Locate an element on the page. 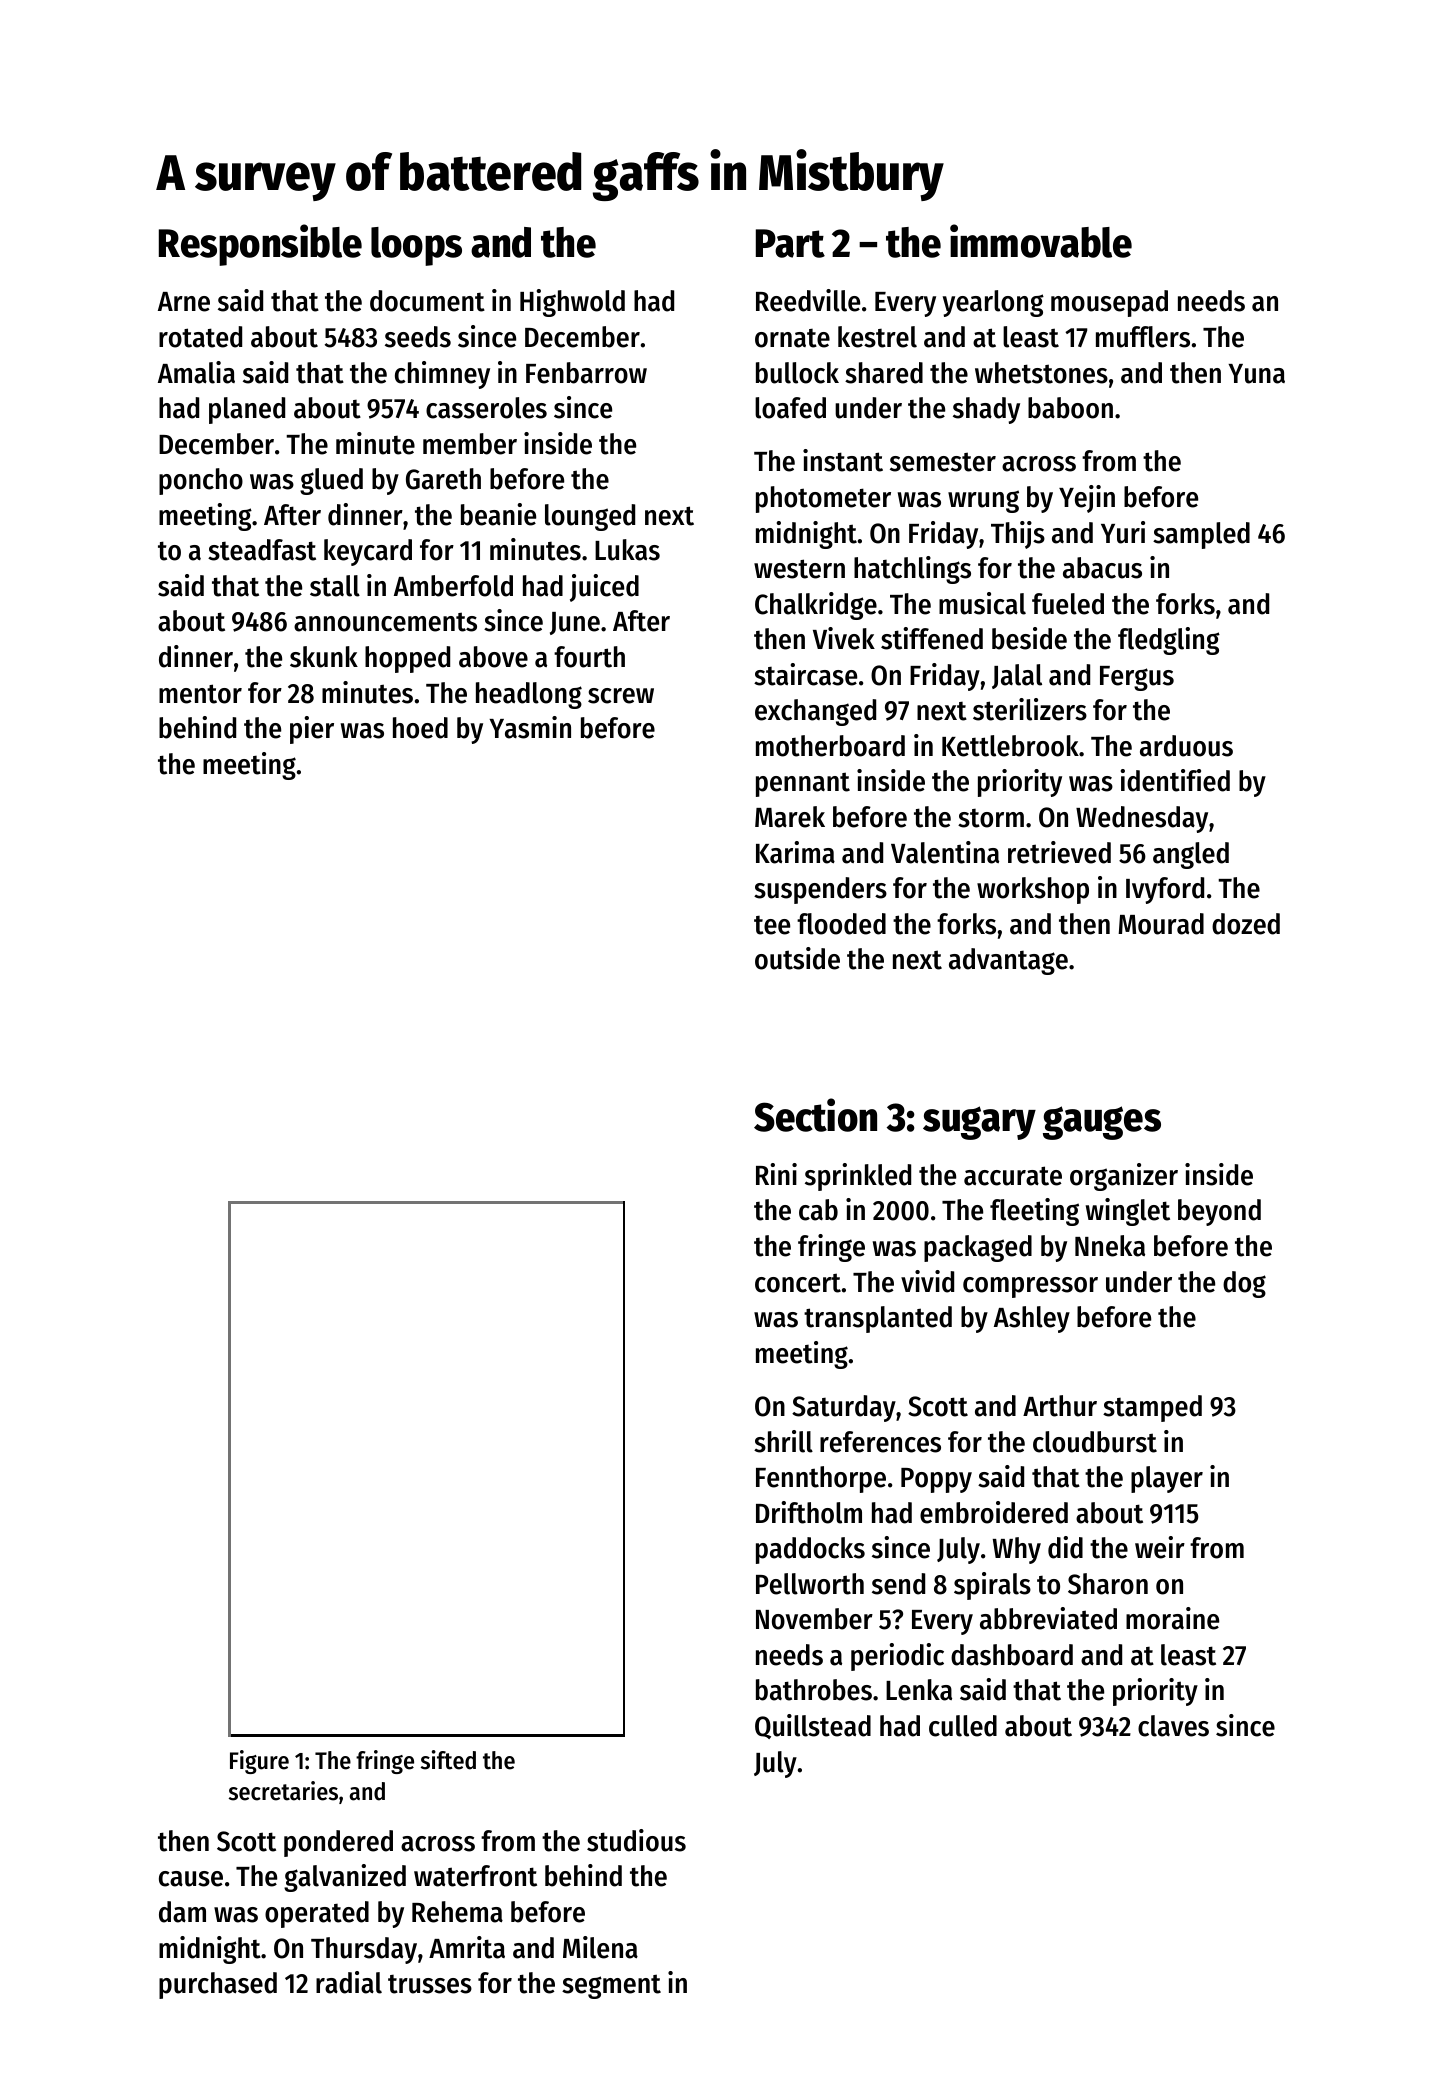 The height and width of the page is (2100, 1450). November is located at coordinates (814, 1619).
